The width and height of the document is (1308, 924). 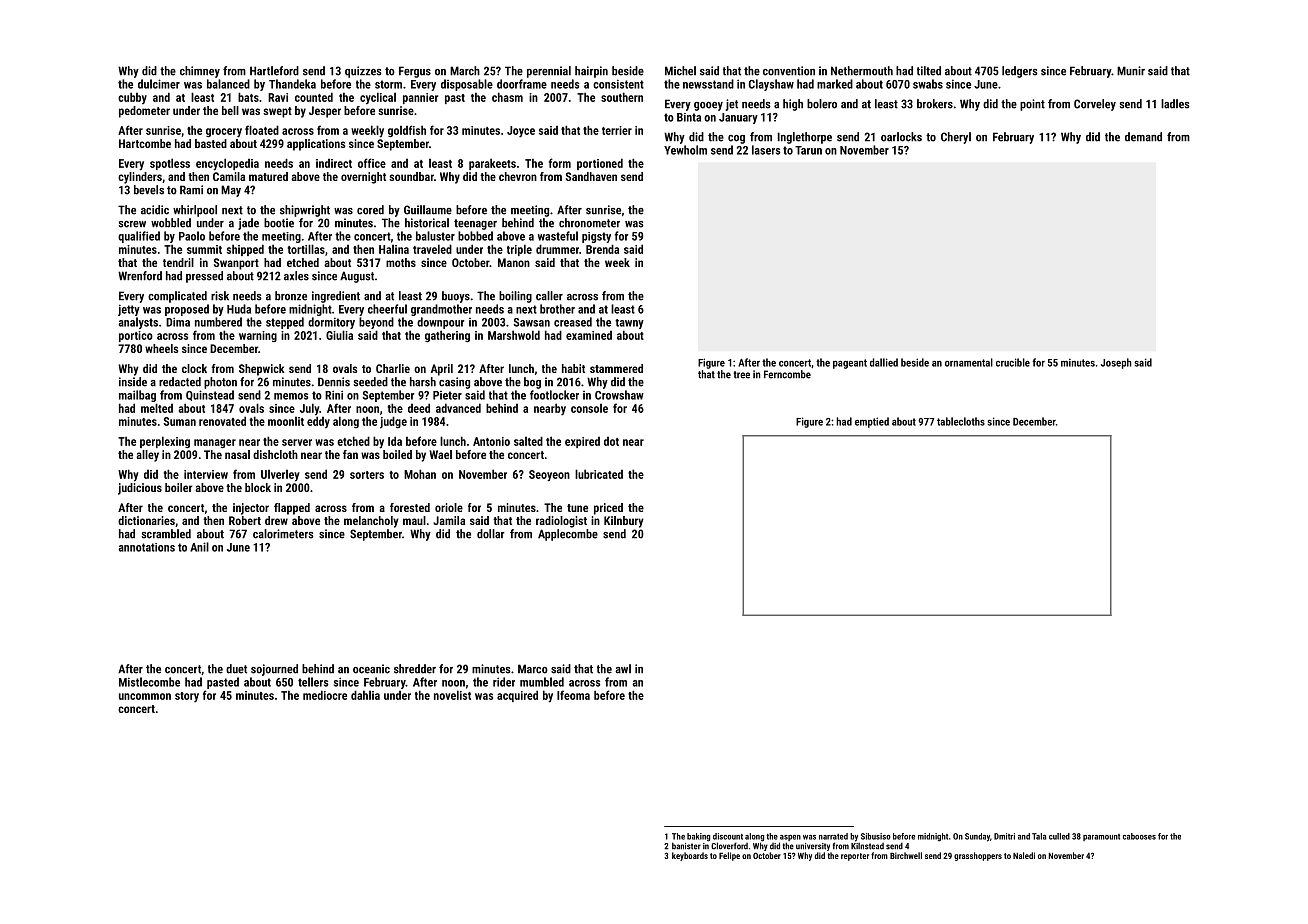 What do you see at coordinates (178, 262) in the document?
I see `tendril` at bounding box center [178, 262].
